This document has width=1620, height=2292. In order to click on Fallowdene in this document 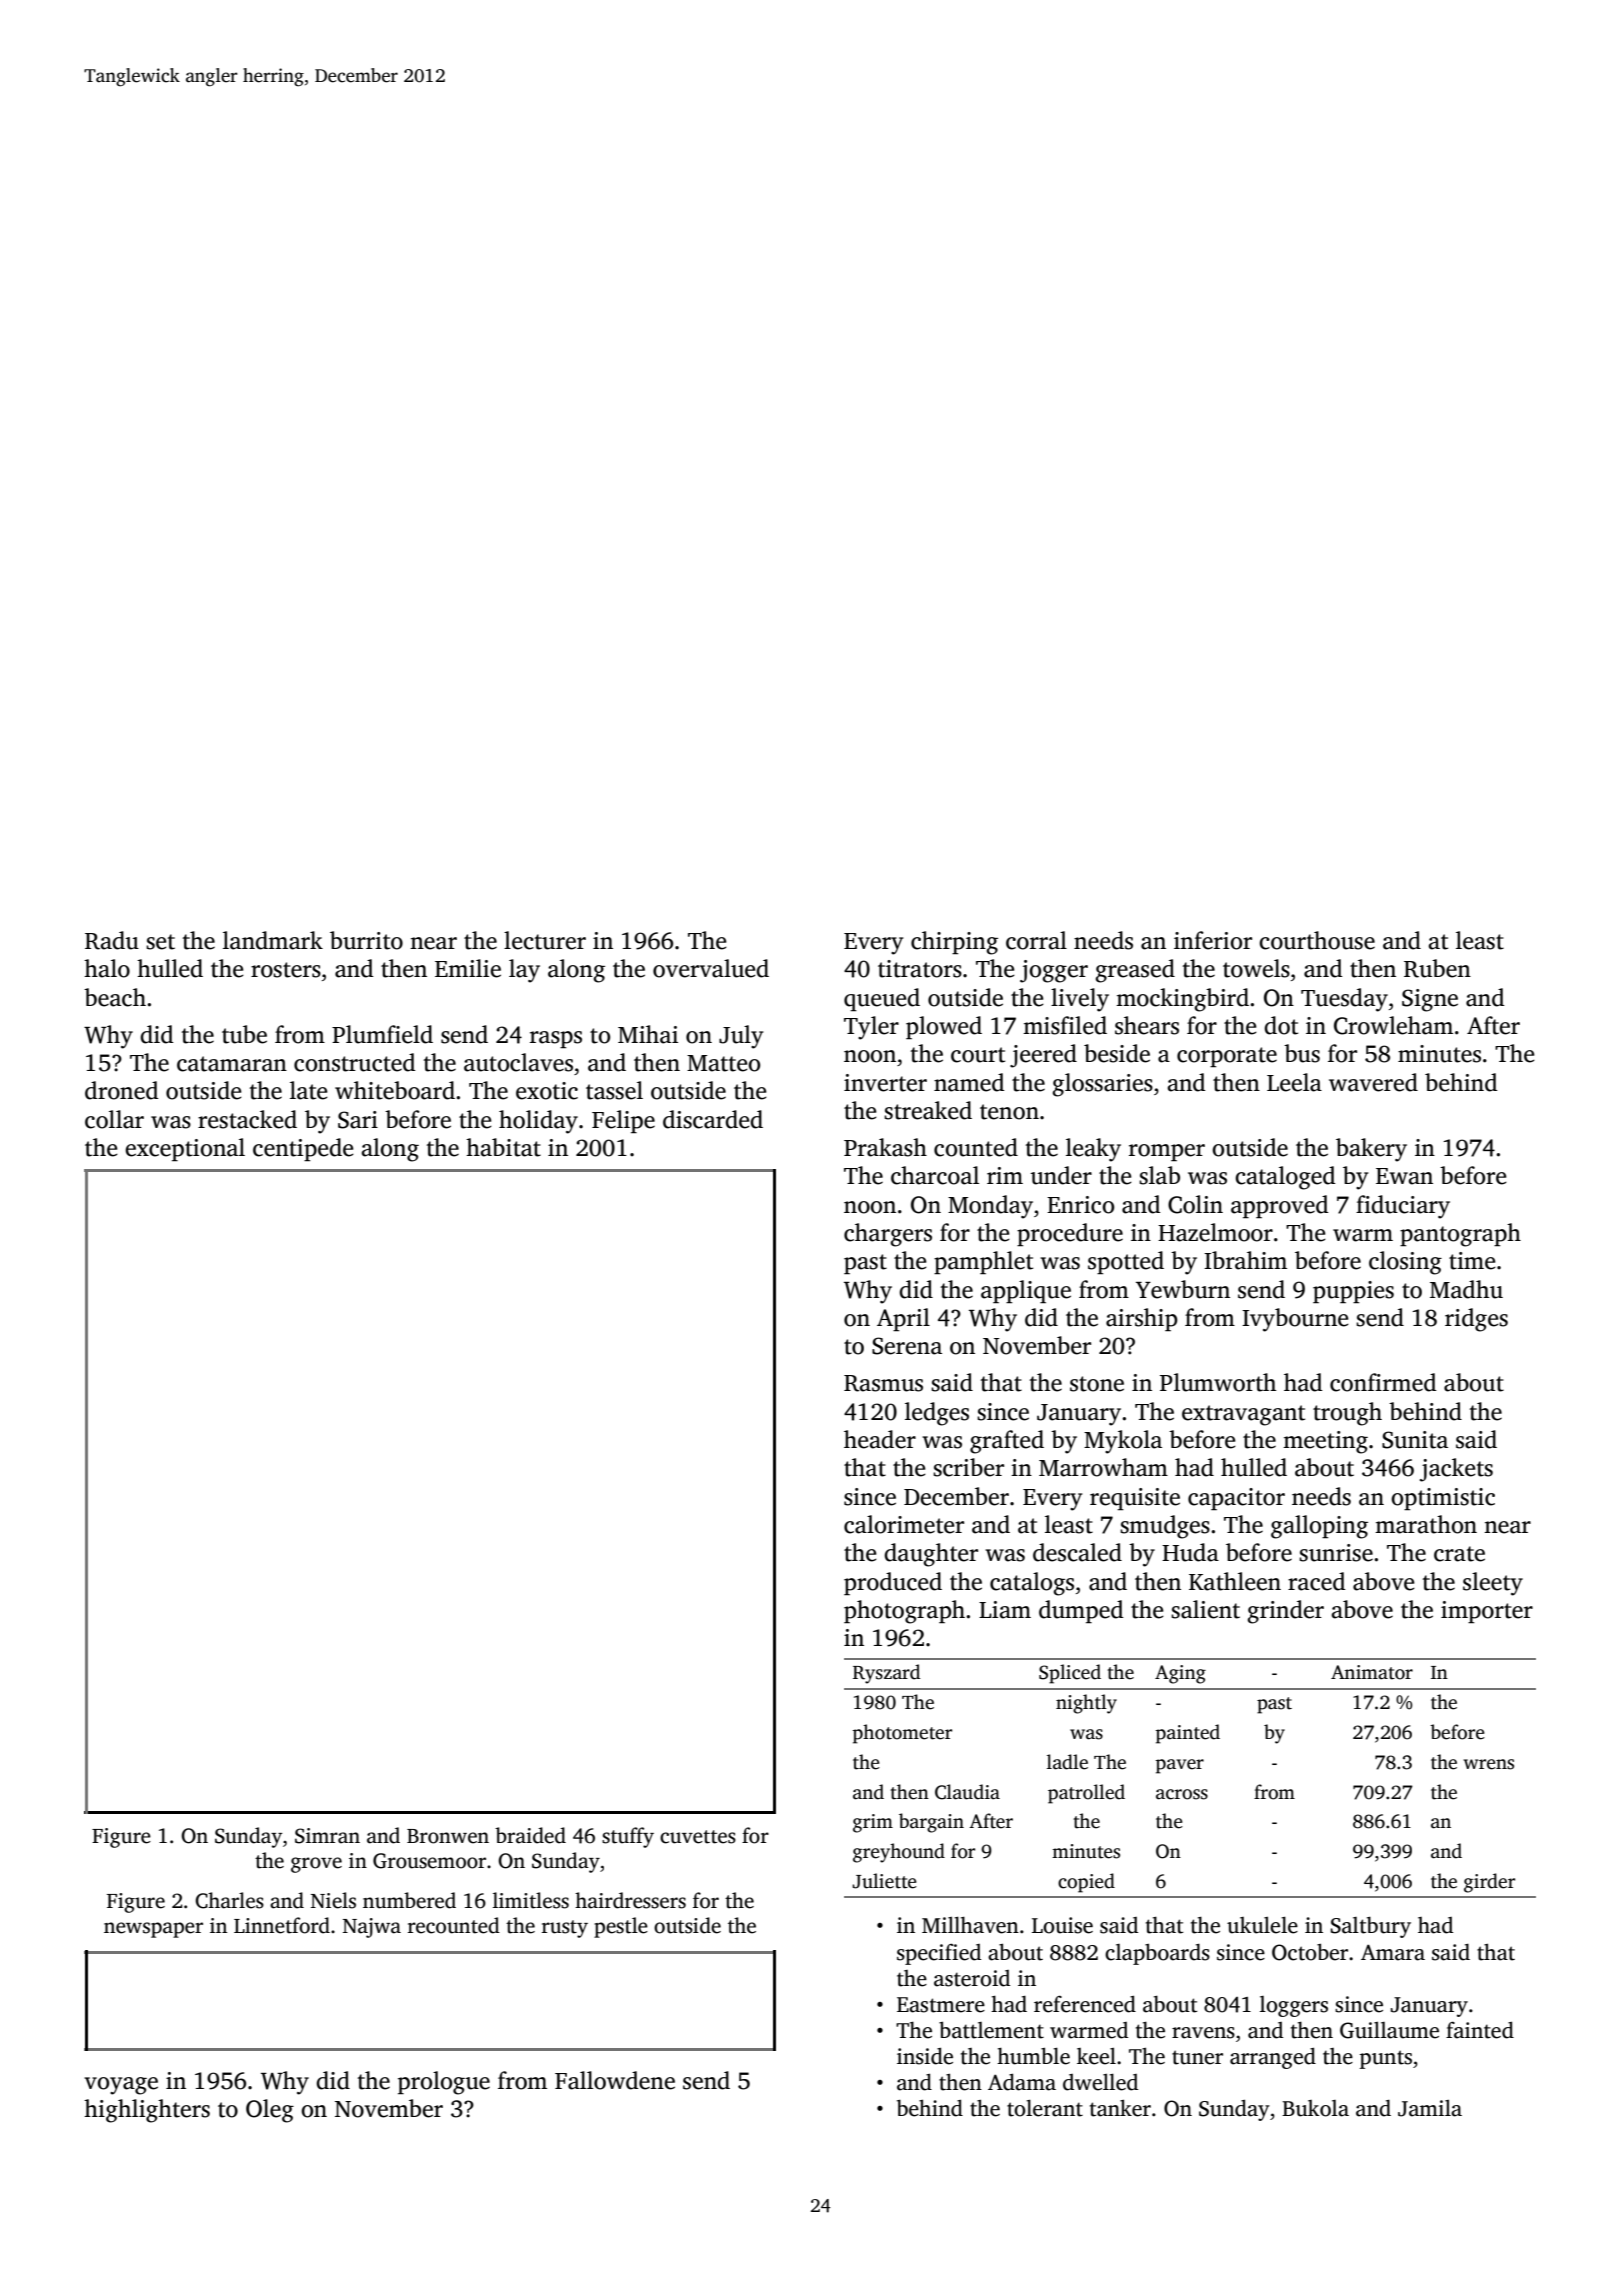, I will do `click(615, 2080)`.
